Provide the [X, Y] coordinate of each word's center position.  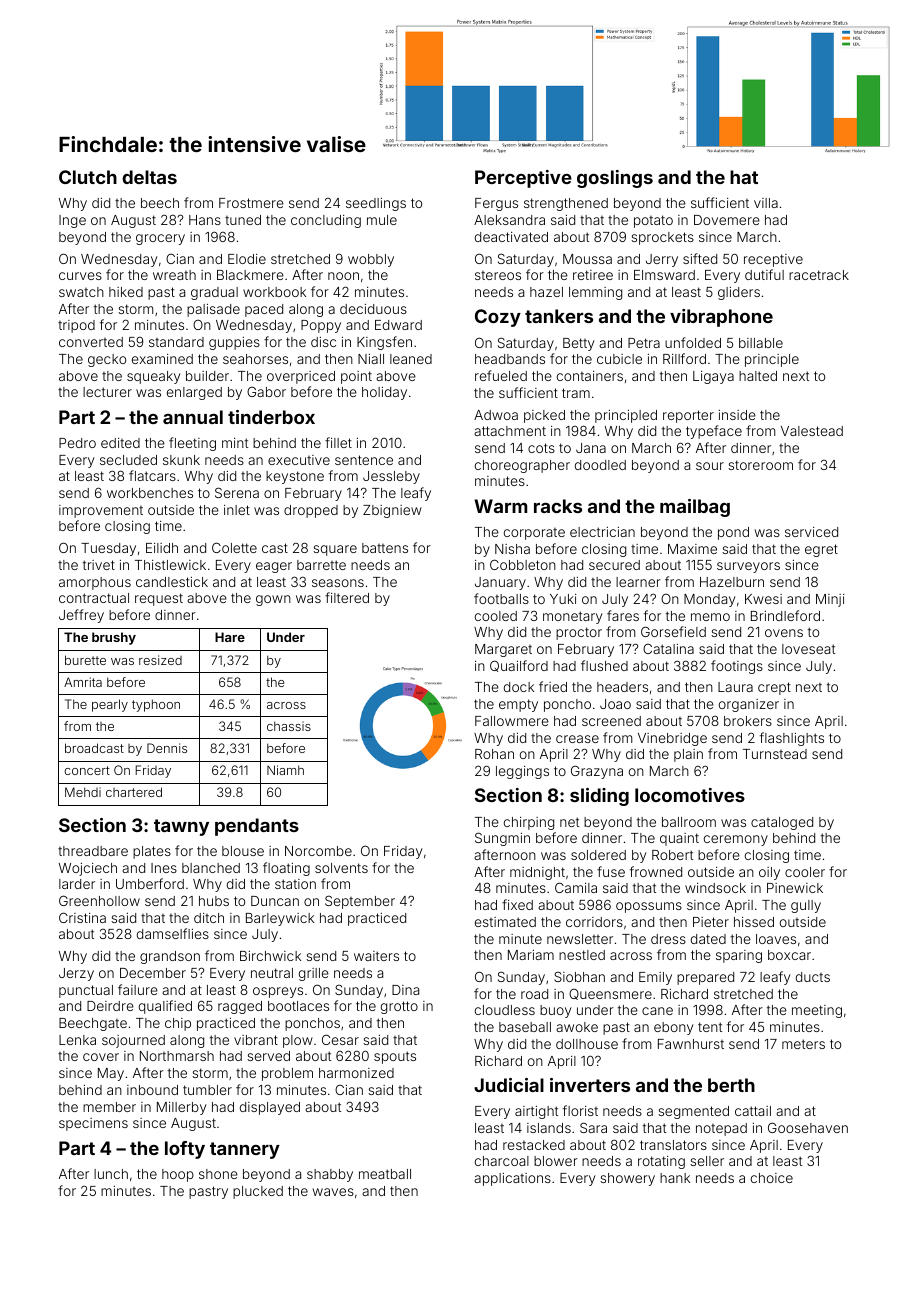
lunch [111, 1174]
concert [87, 770]
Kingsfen [384, 343]
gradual [214, 293]
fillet [338, 442]
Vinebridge [672, 739]
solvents [341, 868]
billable [761, 343]
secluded [128, 460]
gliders [739, 293]
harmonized [356, 1073]
